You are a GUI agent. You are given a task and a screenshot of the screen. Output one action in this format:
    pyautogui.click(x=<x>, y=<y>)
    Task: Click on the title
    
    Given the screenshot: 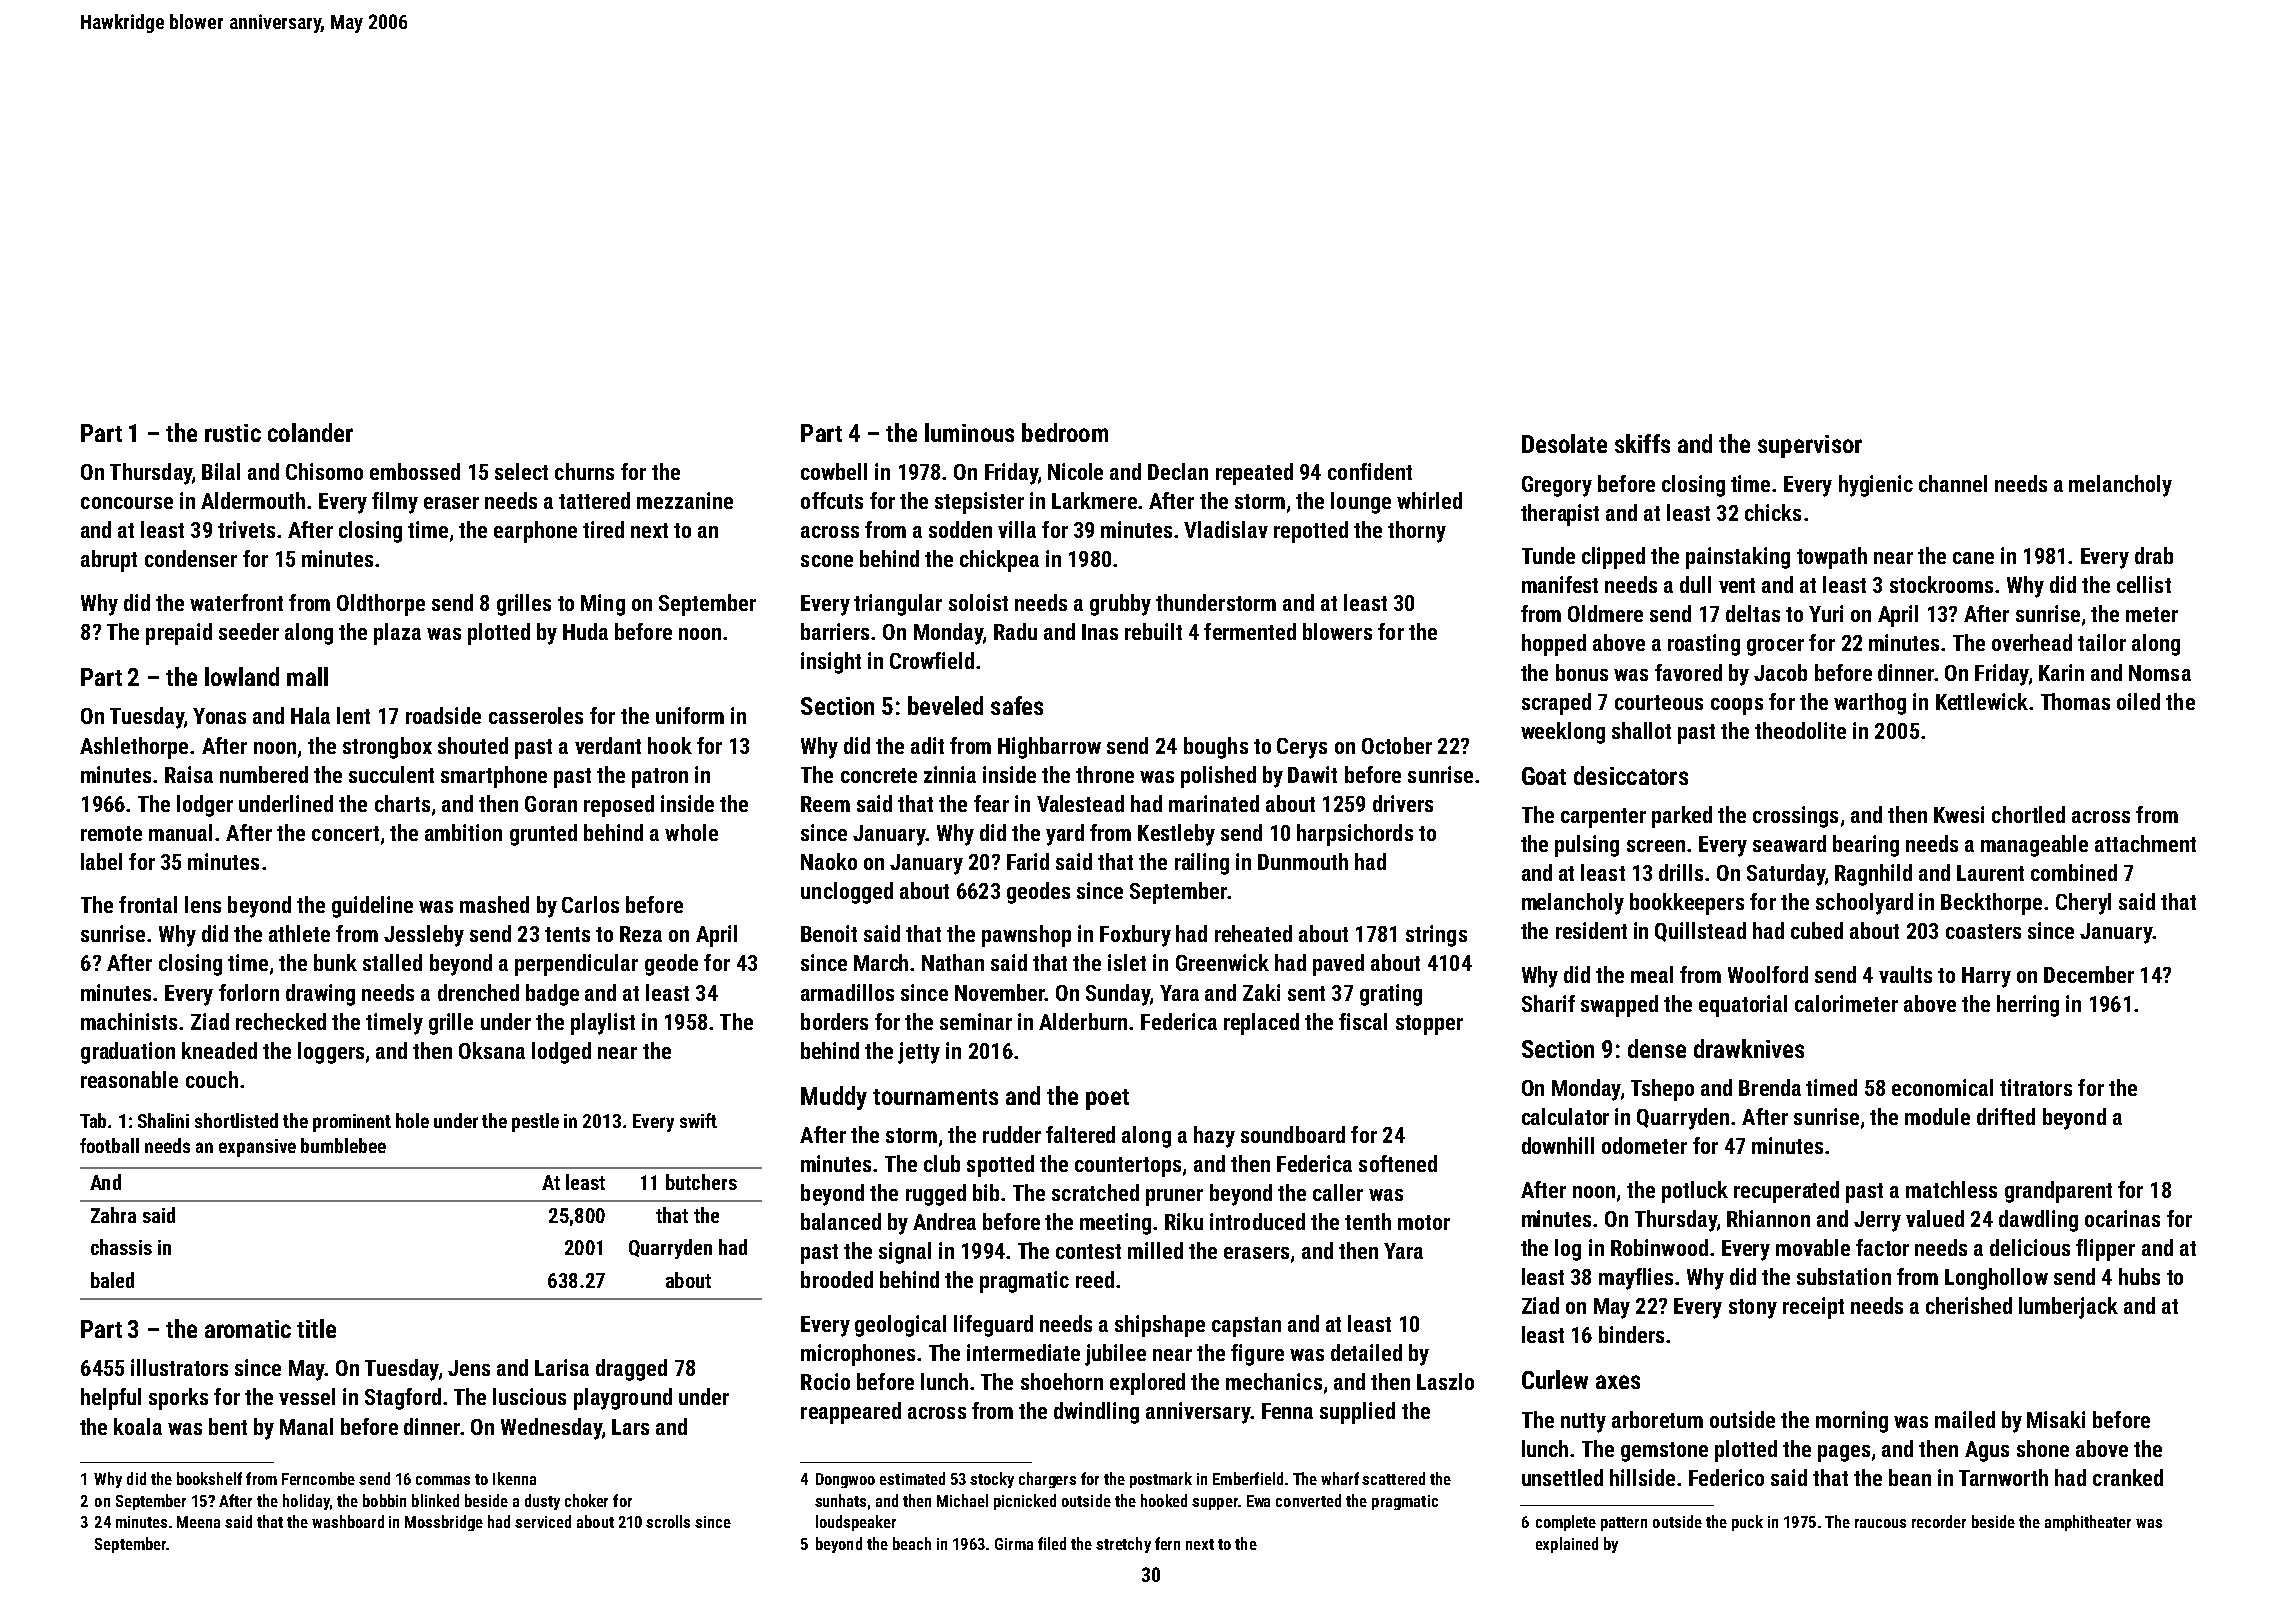 What is the action you would take?
    pyautogui.click(x=316, y=1328)
